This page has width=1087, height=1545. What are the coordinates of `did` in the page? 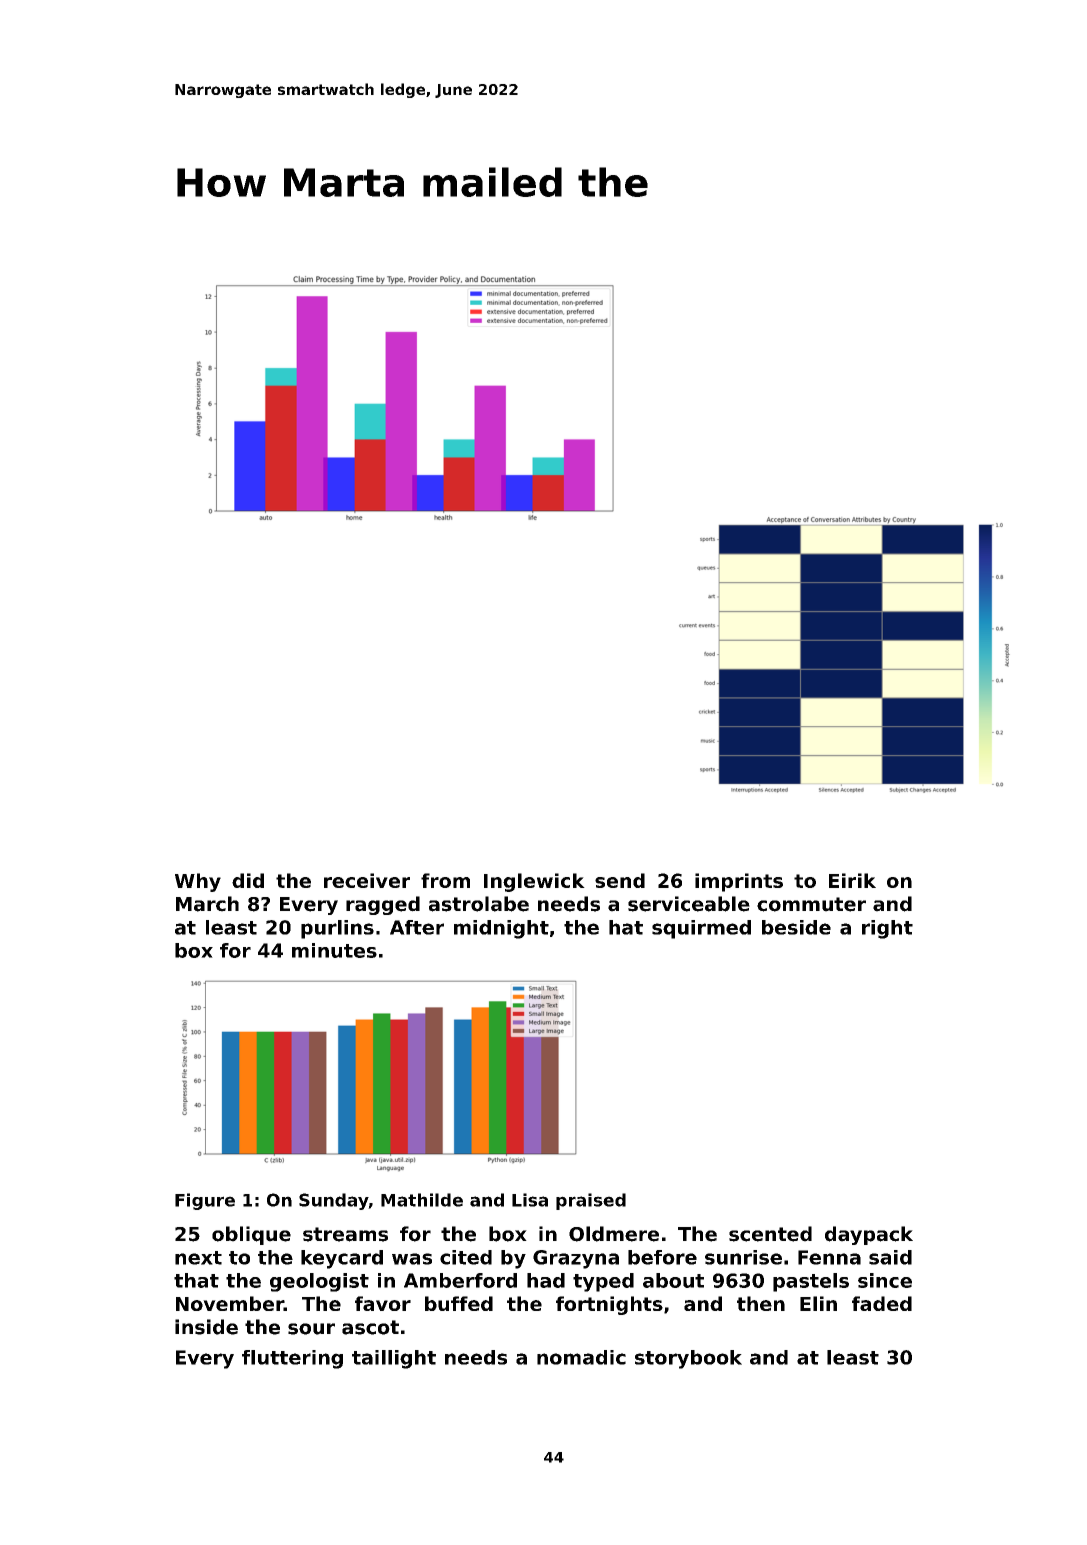 It's located at (248, 880).
